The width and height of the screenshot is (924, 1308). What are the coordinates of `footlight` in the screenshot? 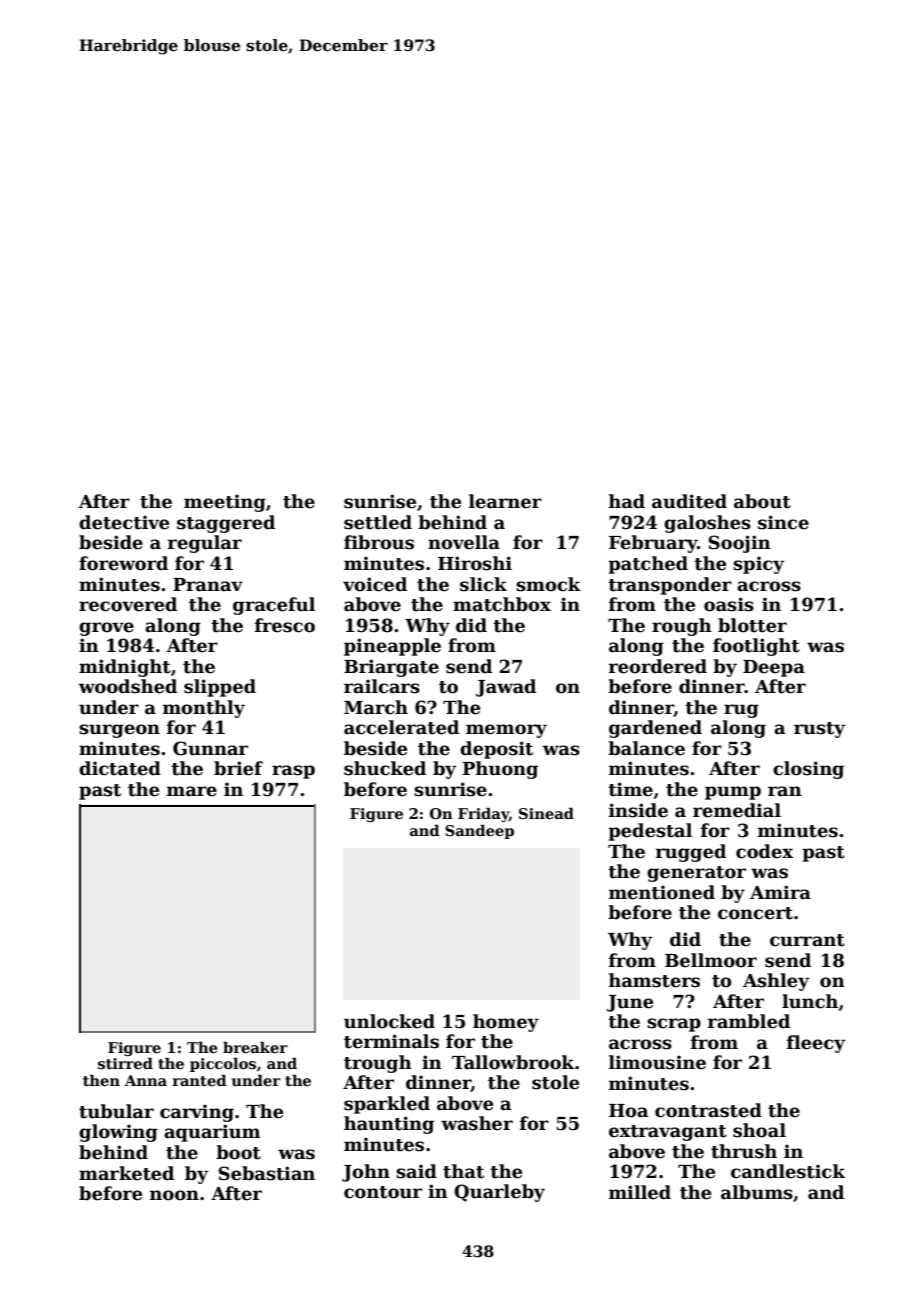 It's located at (756, 647).
